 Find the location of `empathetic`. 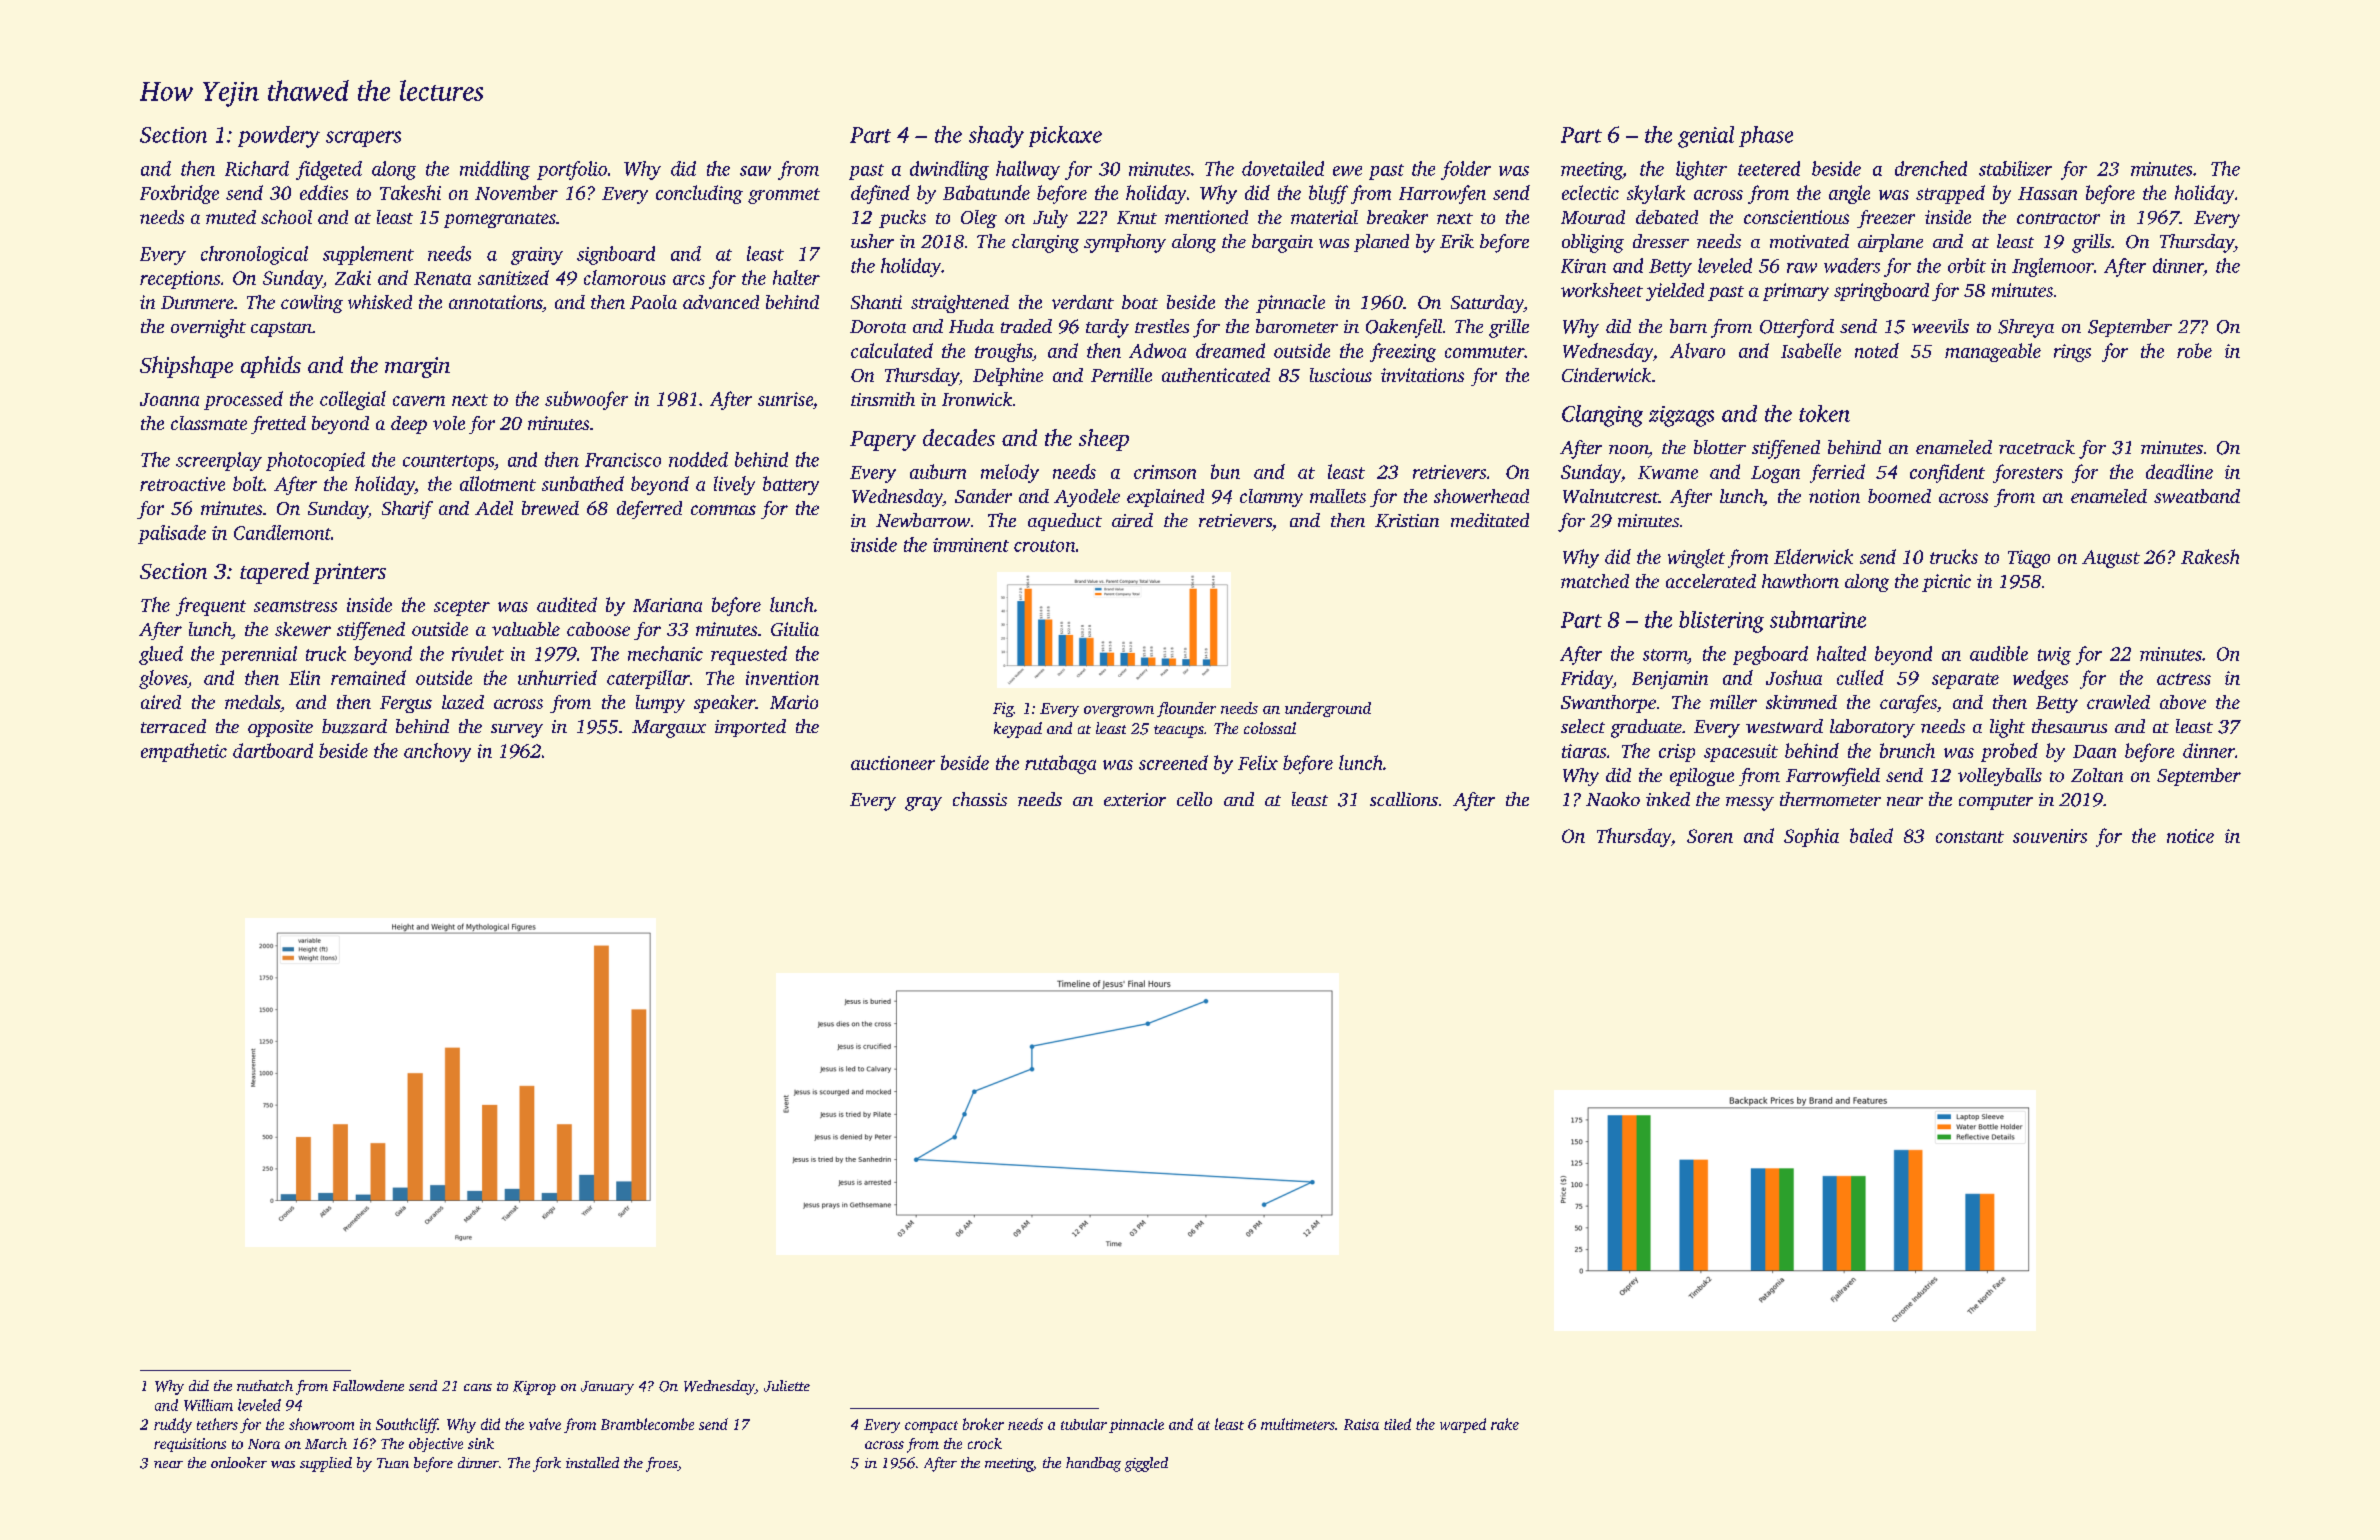

empathetic is located at coordinates (184, 752).
